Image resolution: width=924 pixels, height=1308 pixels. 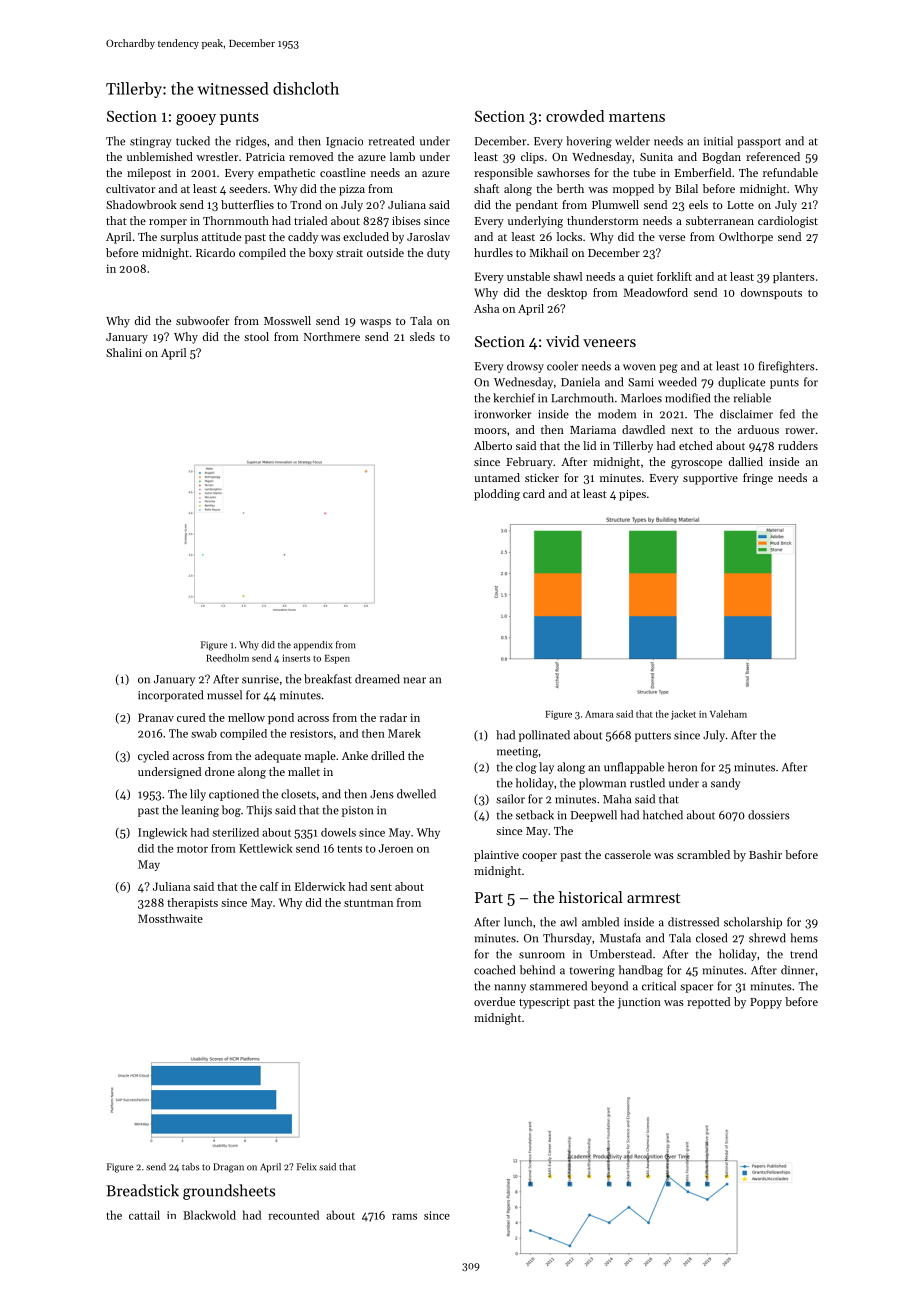 What do you see at coordinates (332, 336) in the screenshot?
I see `Northmere` at bounding box center [332, 336].
